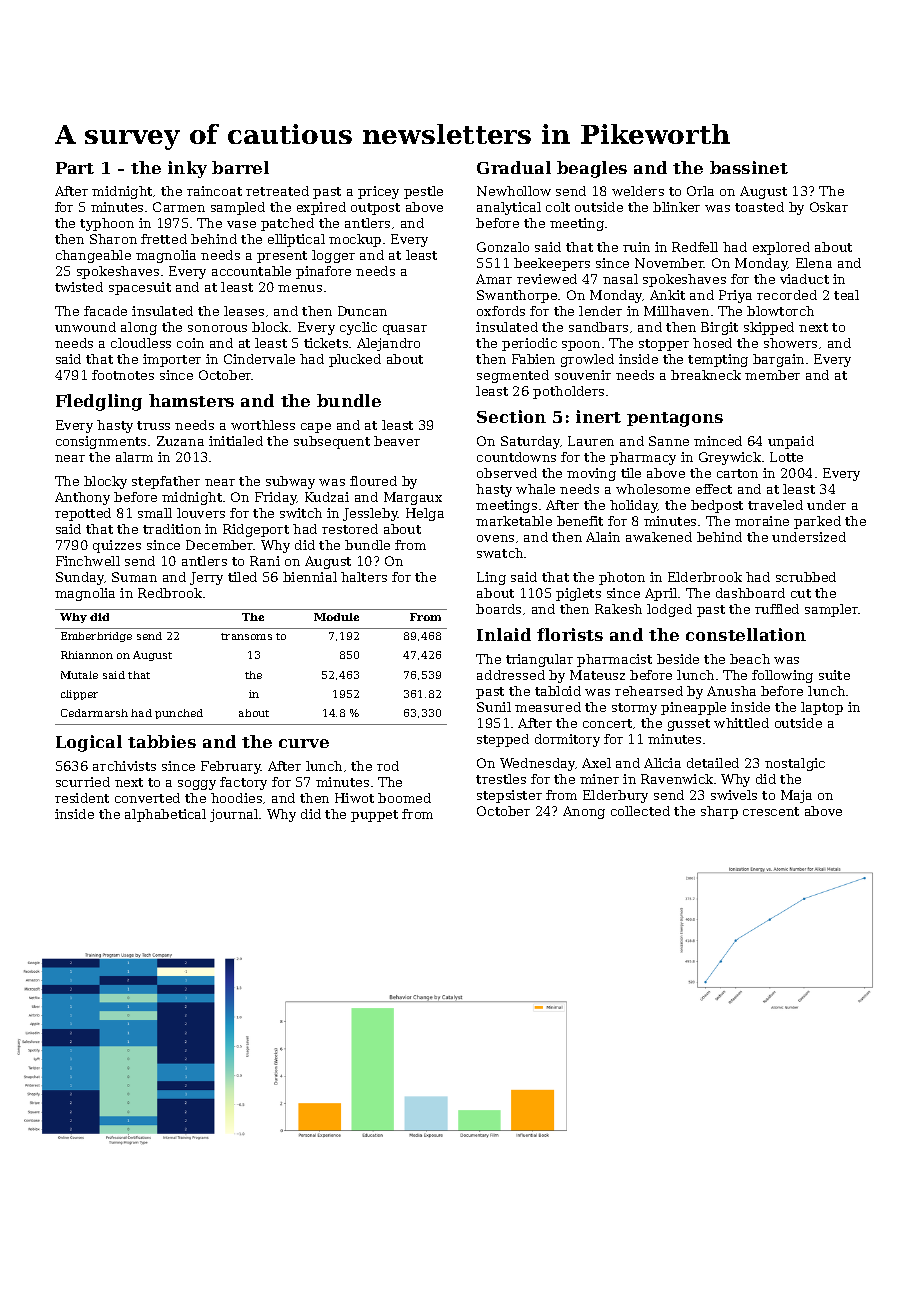  I want to click on pentagons, so click(675, 419).
